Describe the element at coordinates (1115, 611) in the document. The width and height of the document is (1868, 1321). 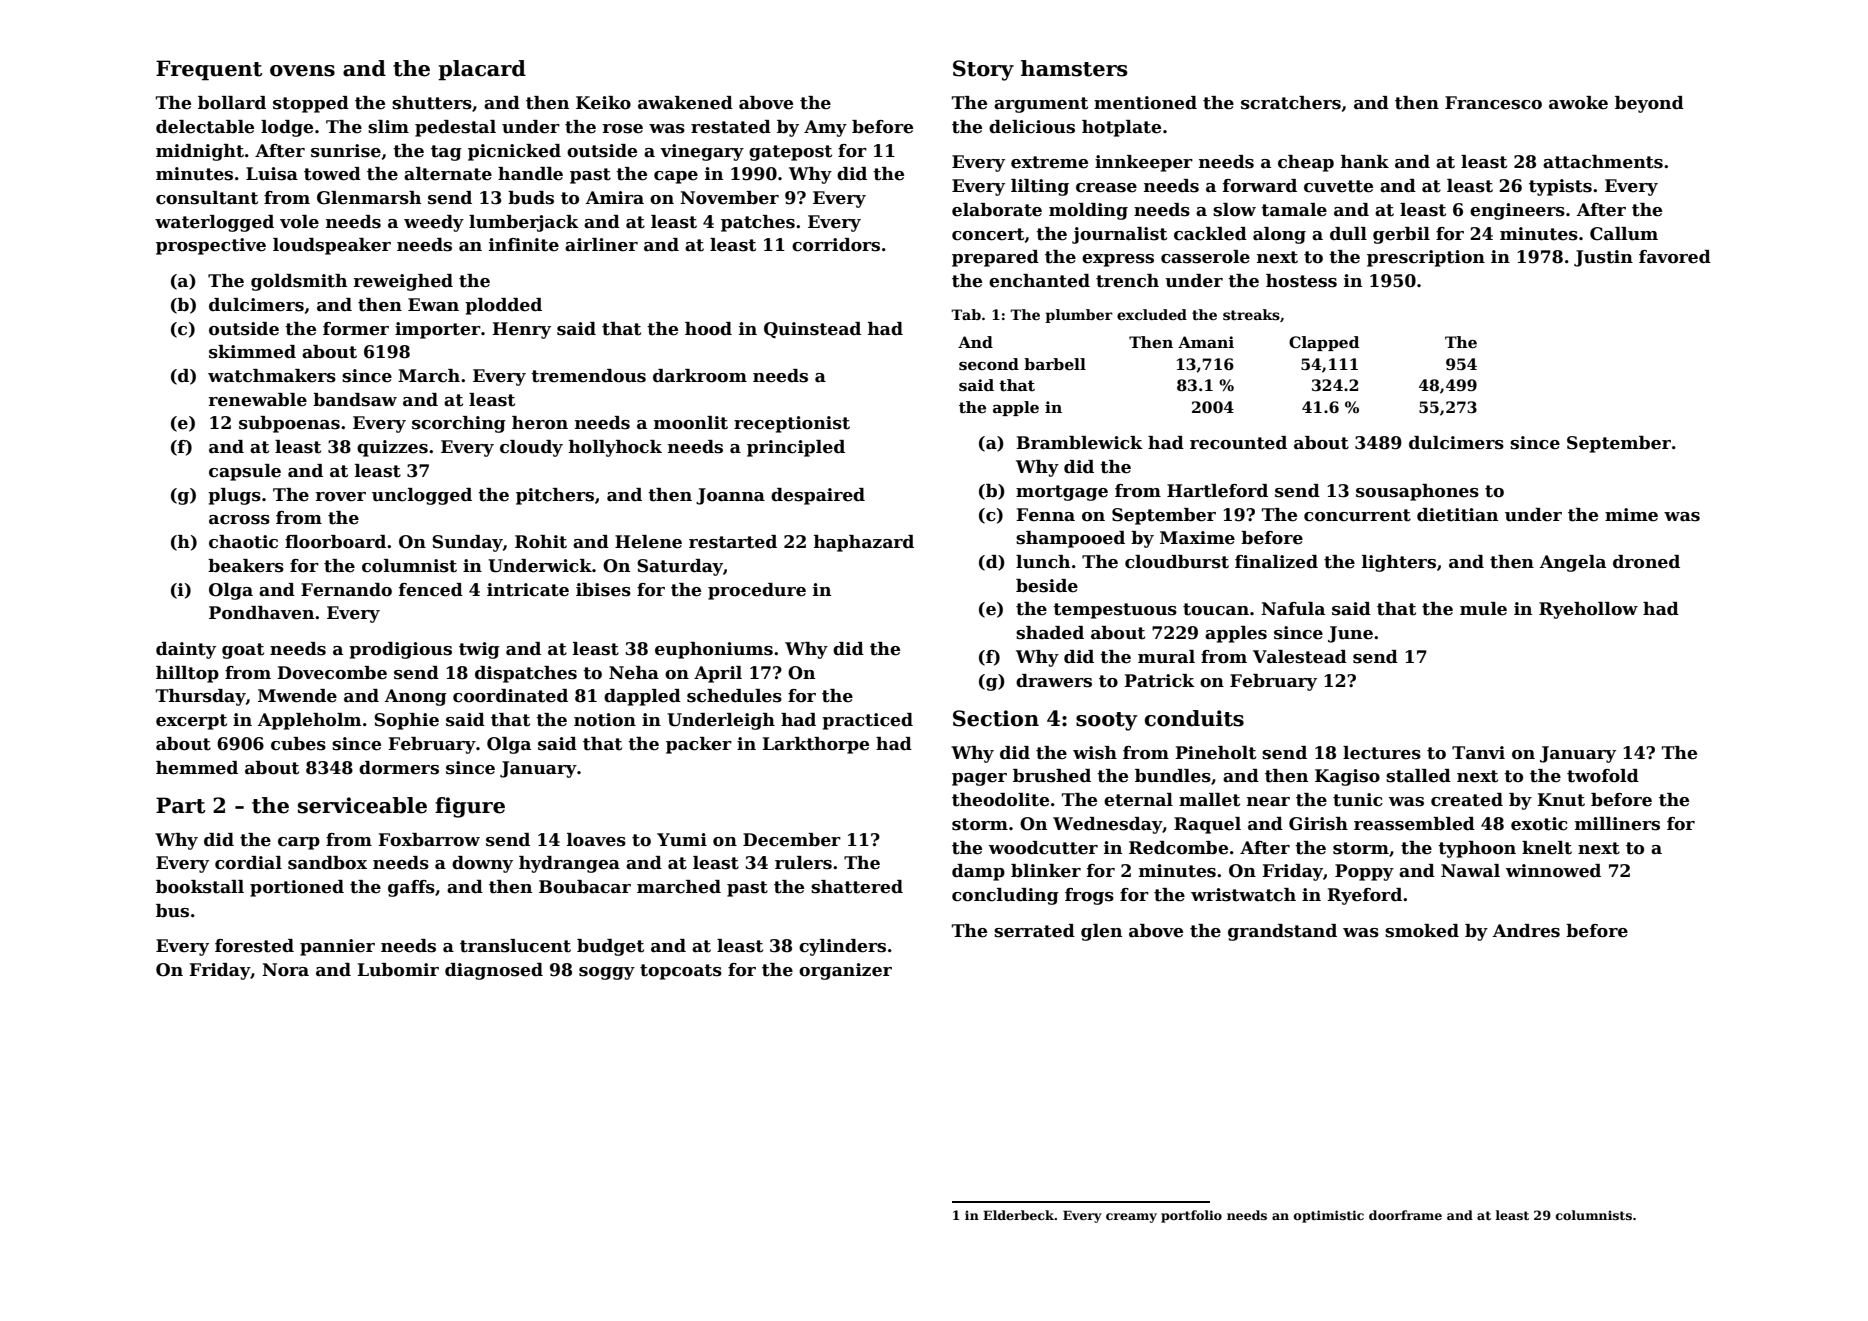
I see `tempestuous` at that location.
